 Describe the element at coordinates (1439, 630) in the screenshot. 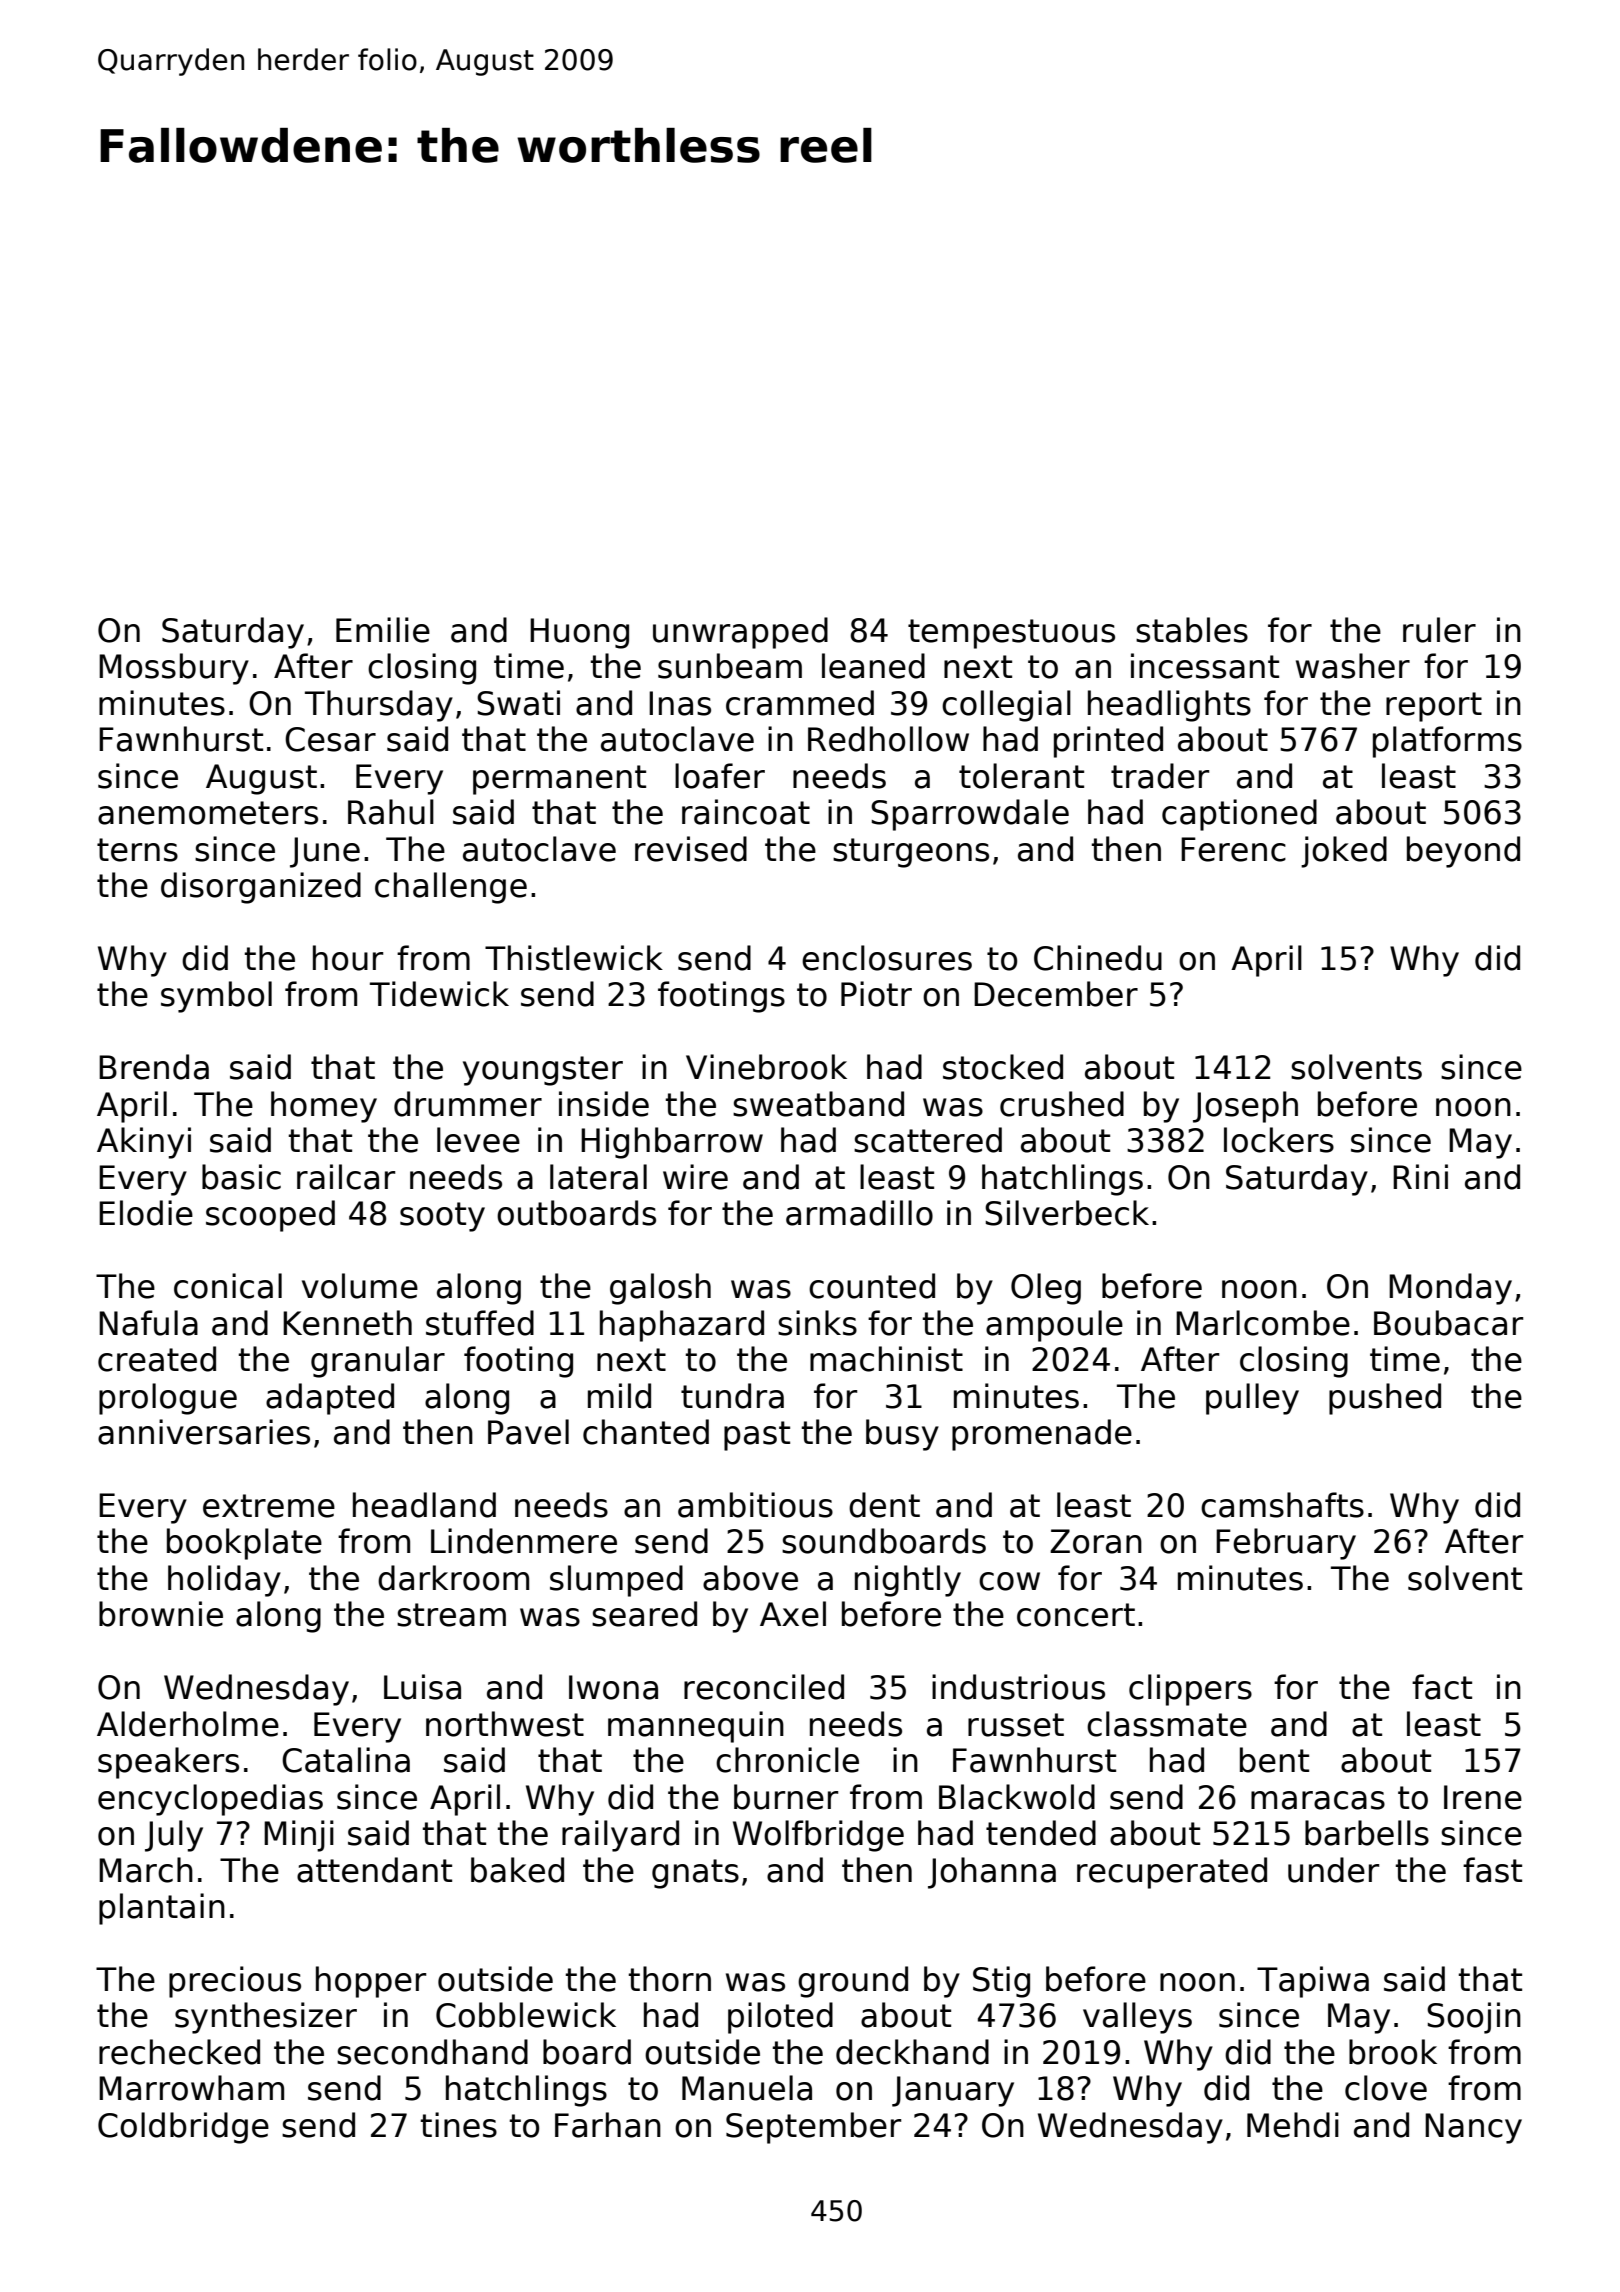

I see `ruler` at that location.
